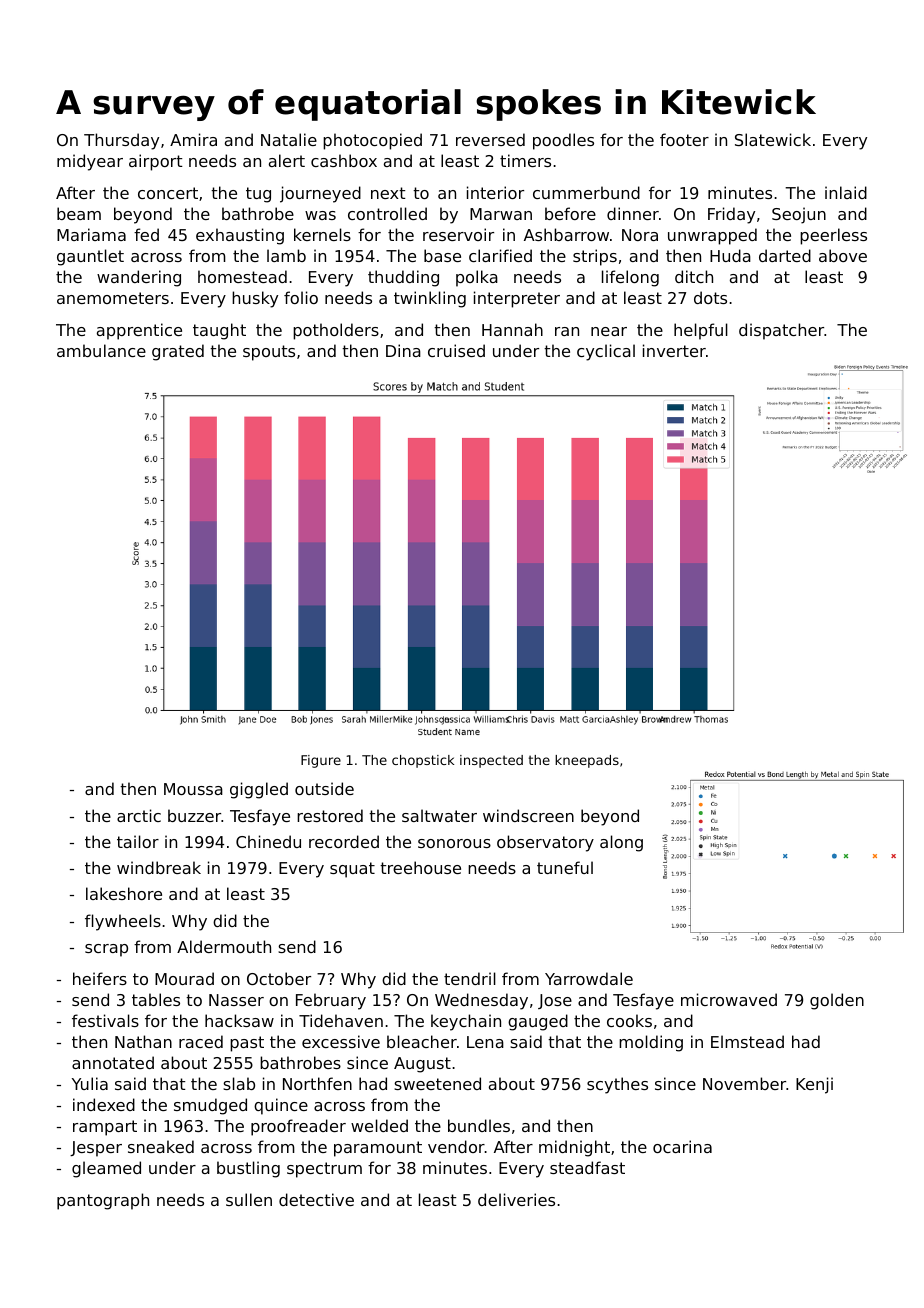 The height and width of the image is (1308, 924). Describe the element at coordinates (249, 1199) in the image. I see `sullen` at that location.
